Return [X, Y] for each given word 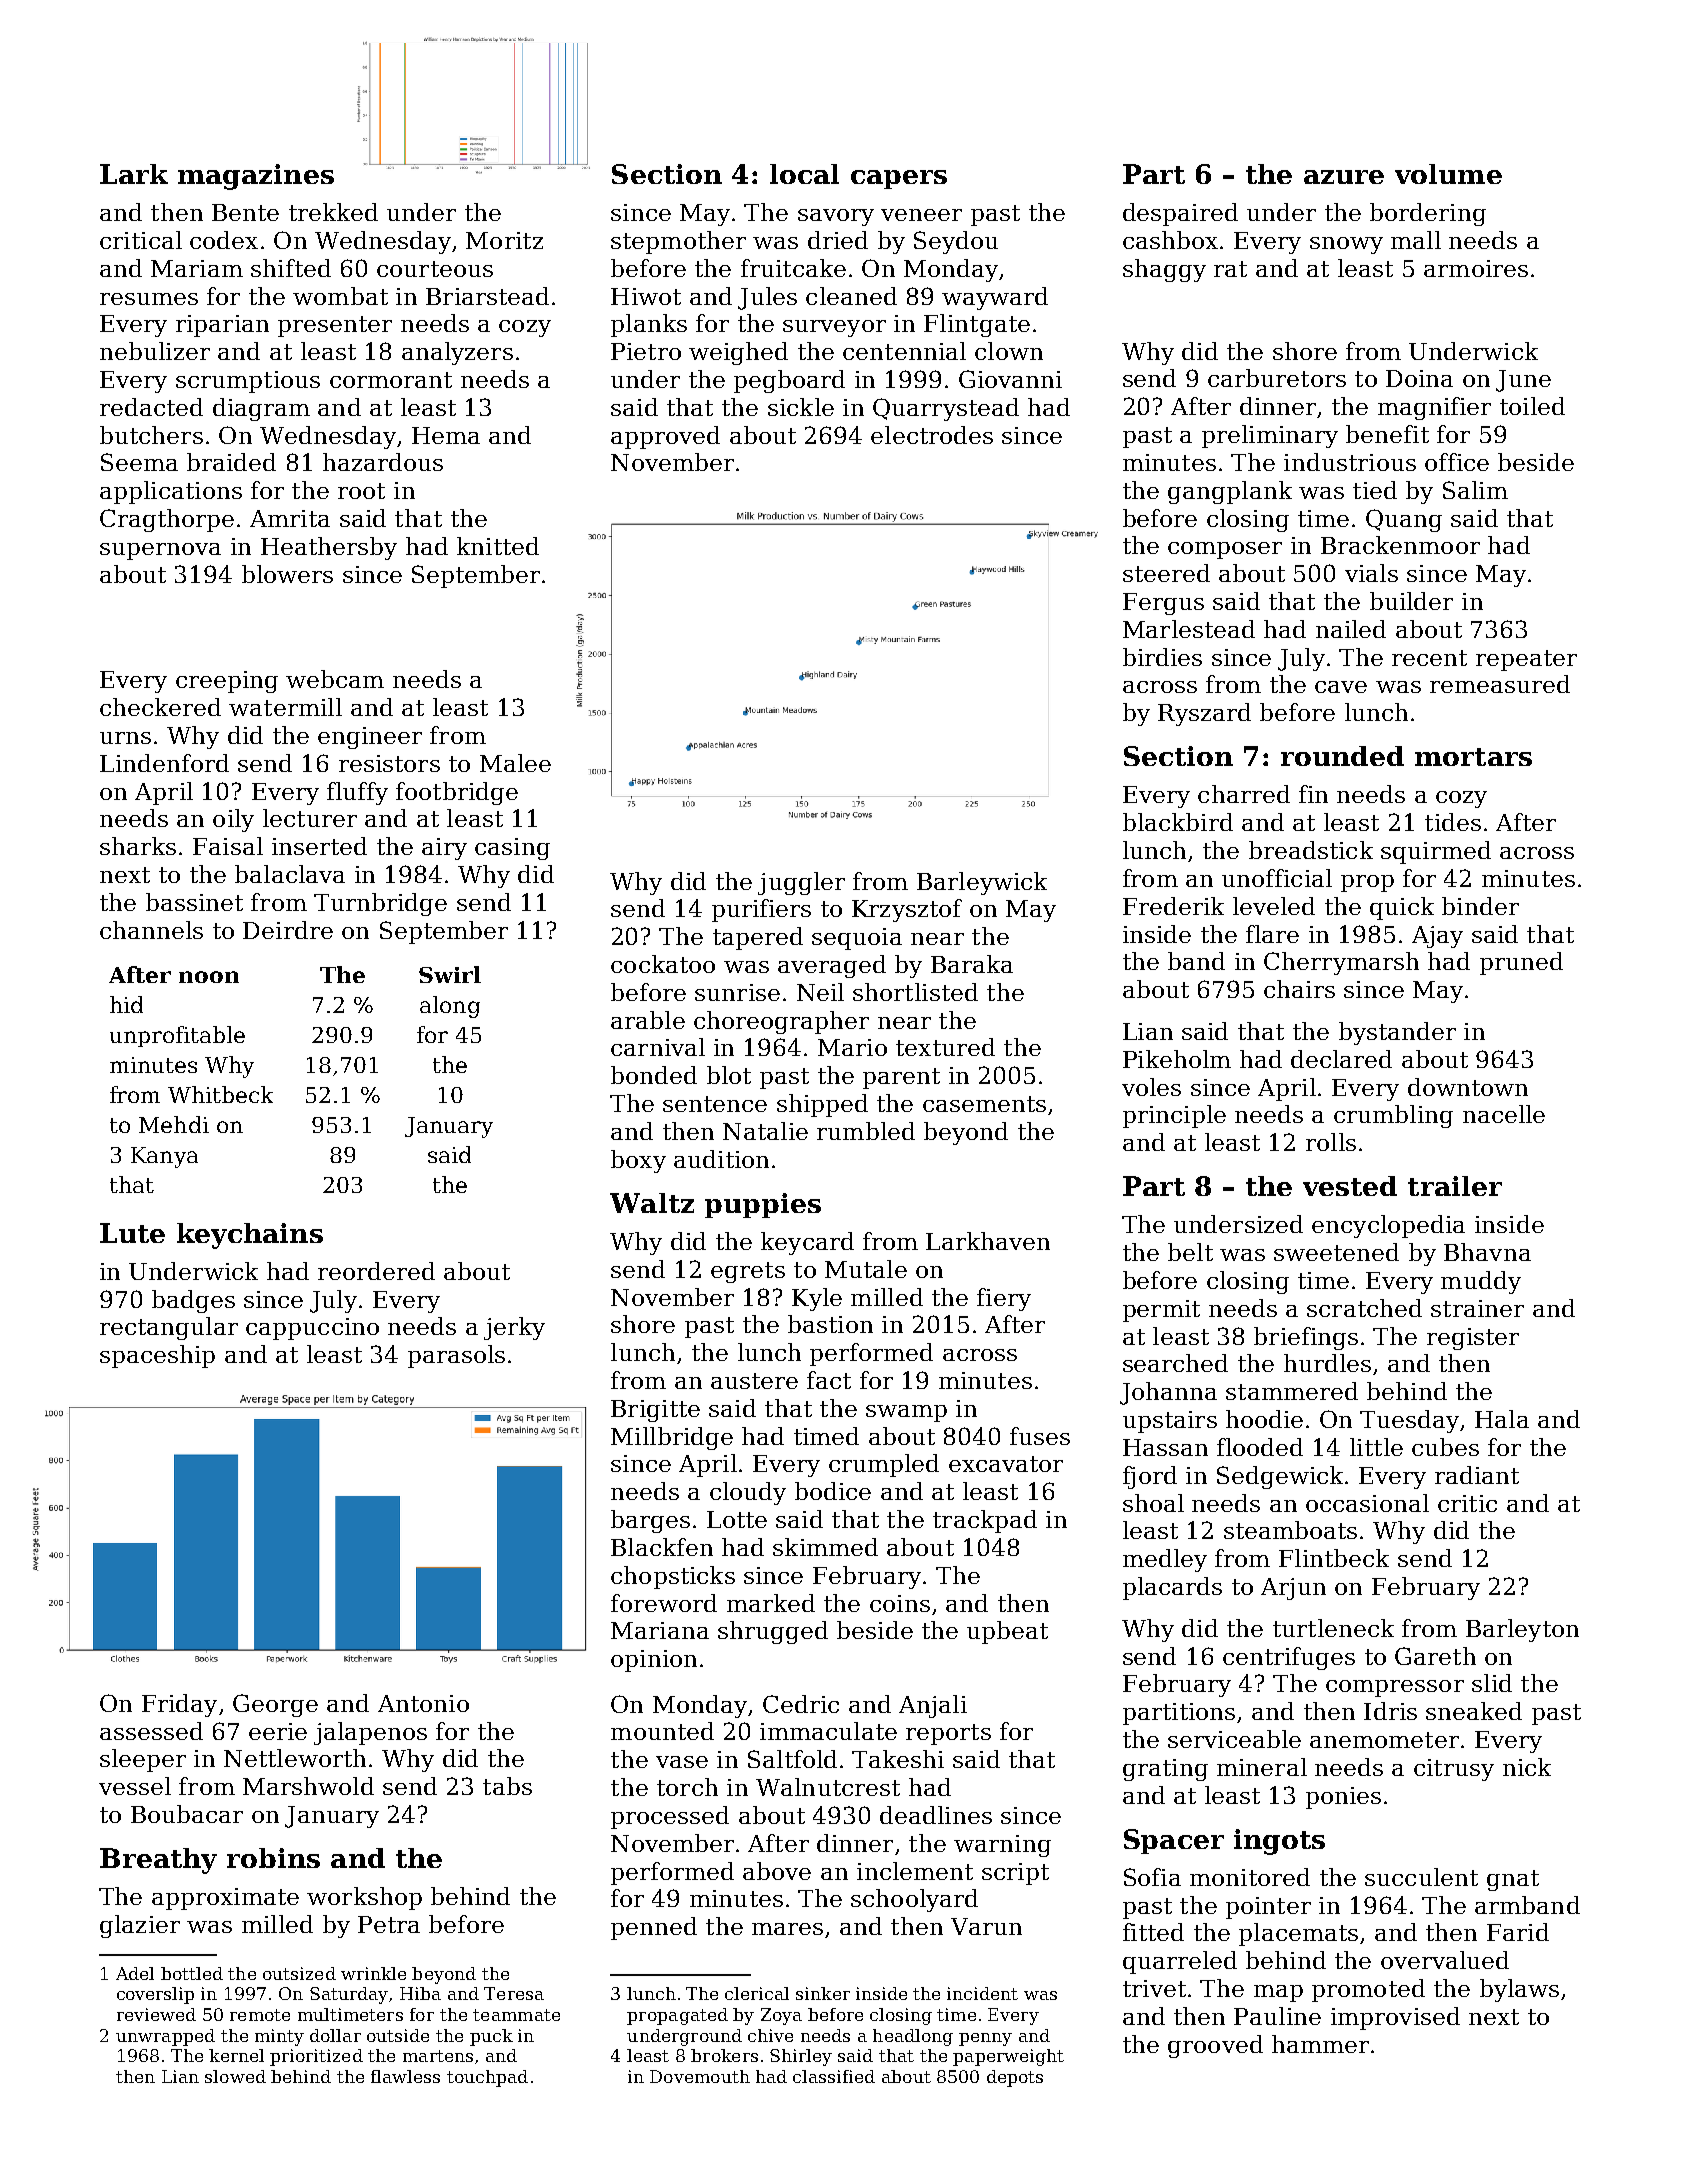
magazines [256, 177]
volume [1448, 174]
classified [834, 2076]
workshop [364, 1898]
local [804, 174]
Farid [1518, 1932]
